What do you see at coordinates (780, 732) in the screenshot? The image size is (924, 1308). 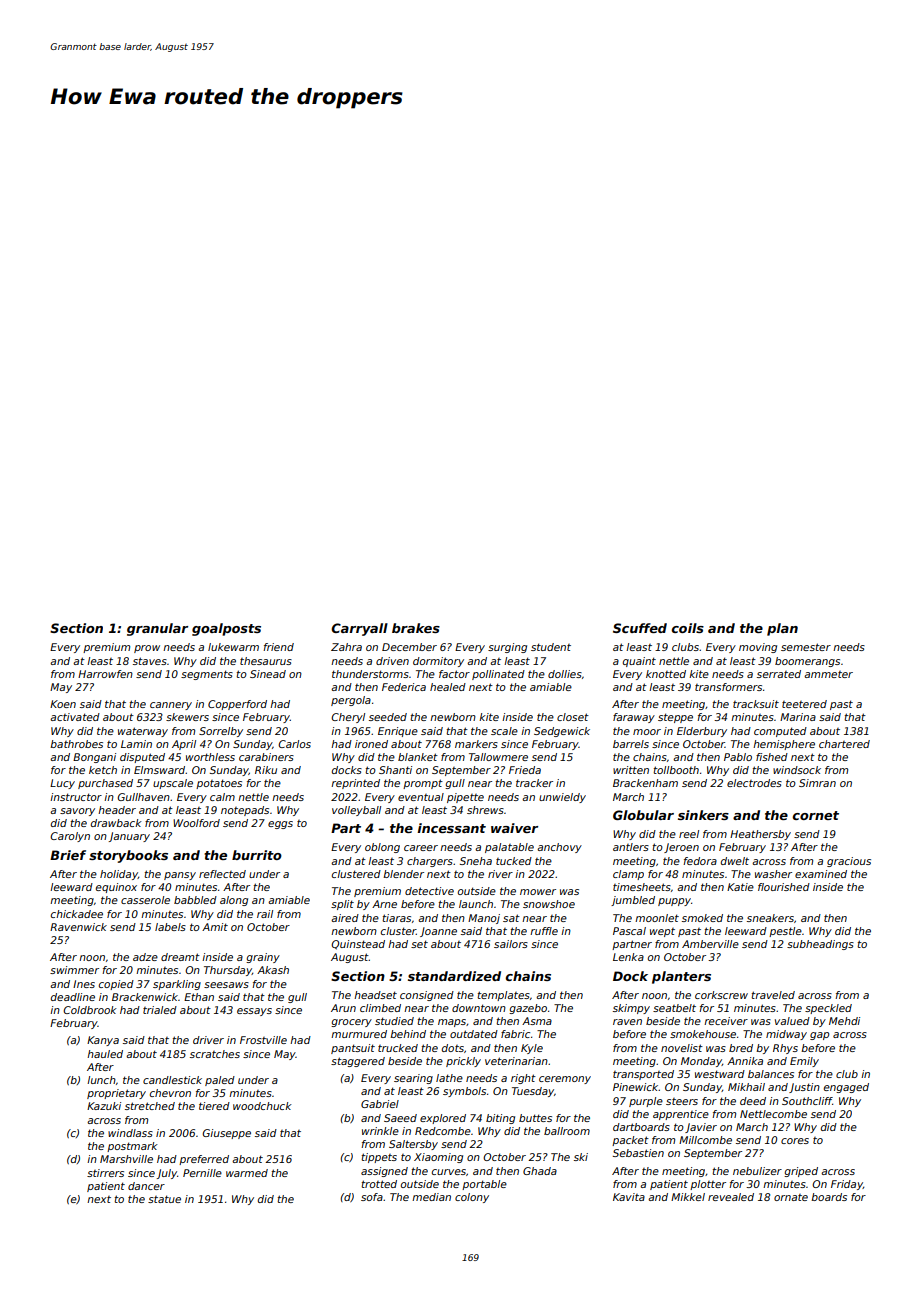 I see `computed` at bounding box center [780, 732].
